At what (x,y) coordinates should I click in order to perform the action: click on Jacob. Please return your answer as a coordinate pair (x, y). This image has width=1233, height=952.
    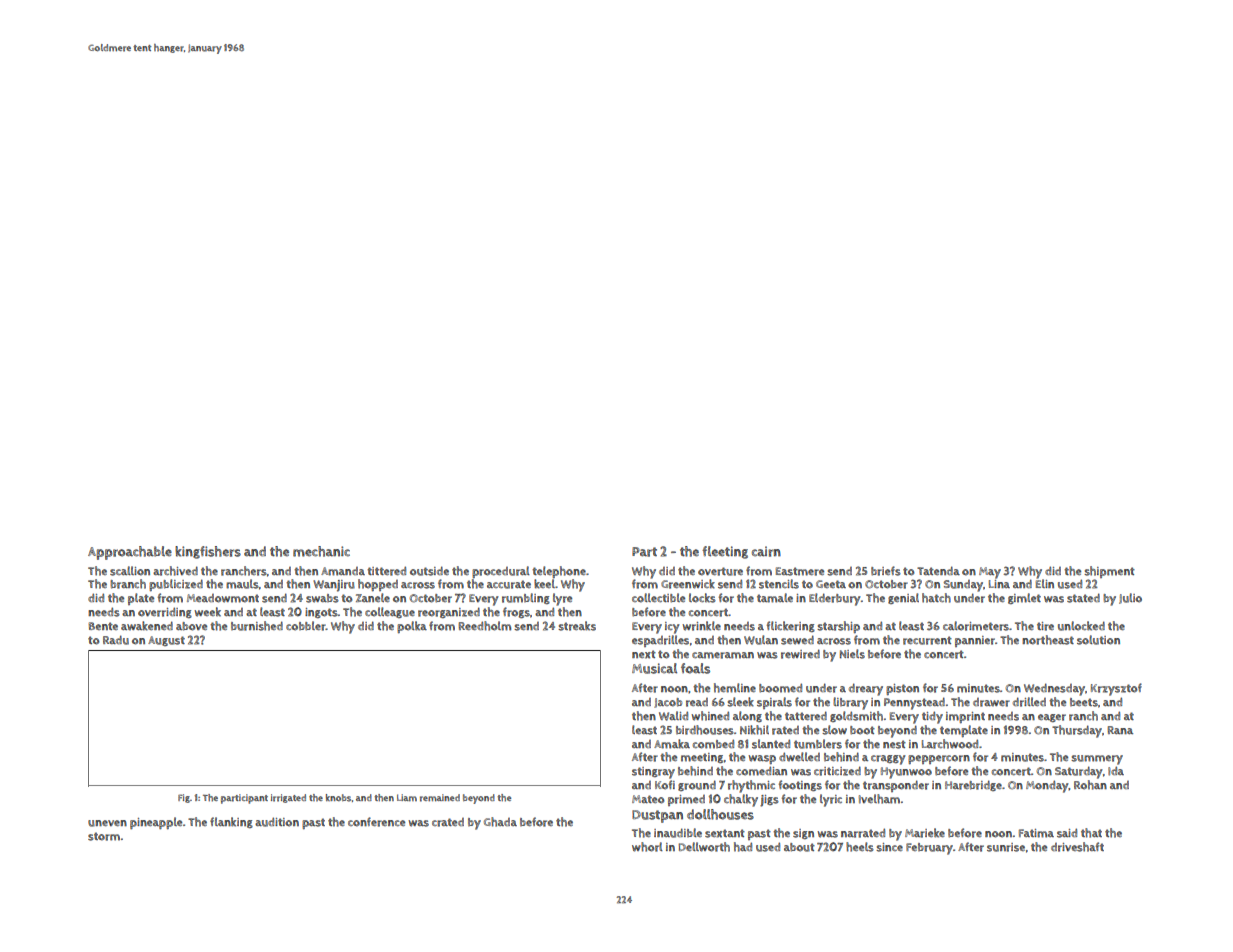
    Looking at the image, I should click on (668, 703).
